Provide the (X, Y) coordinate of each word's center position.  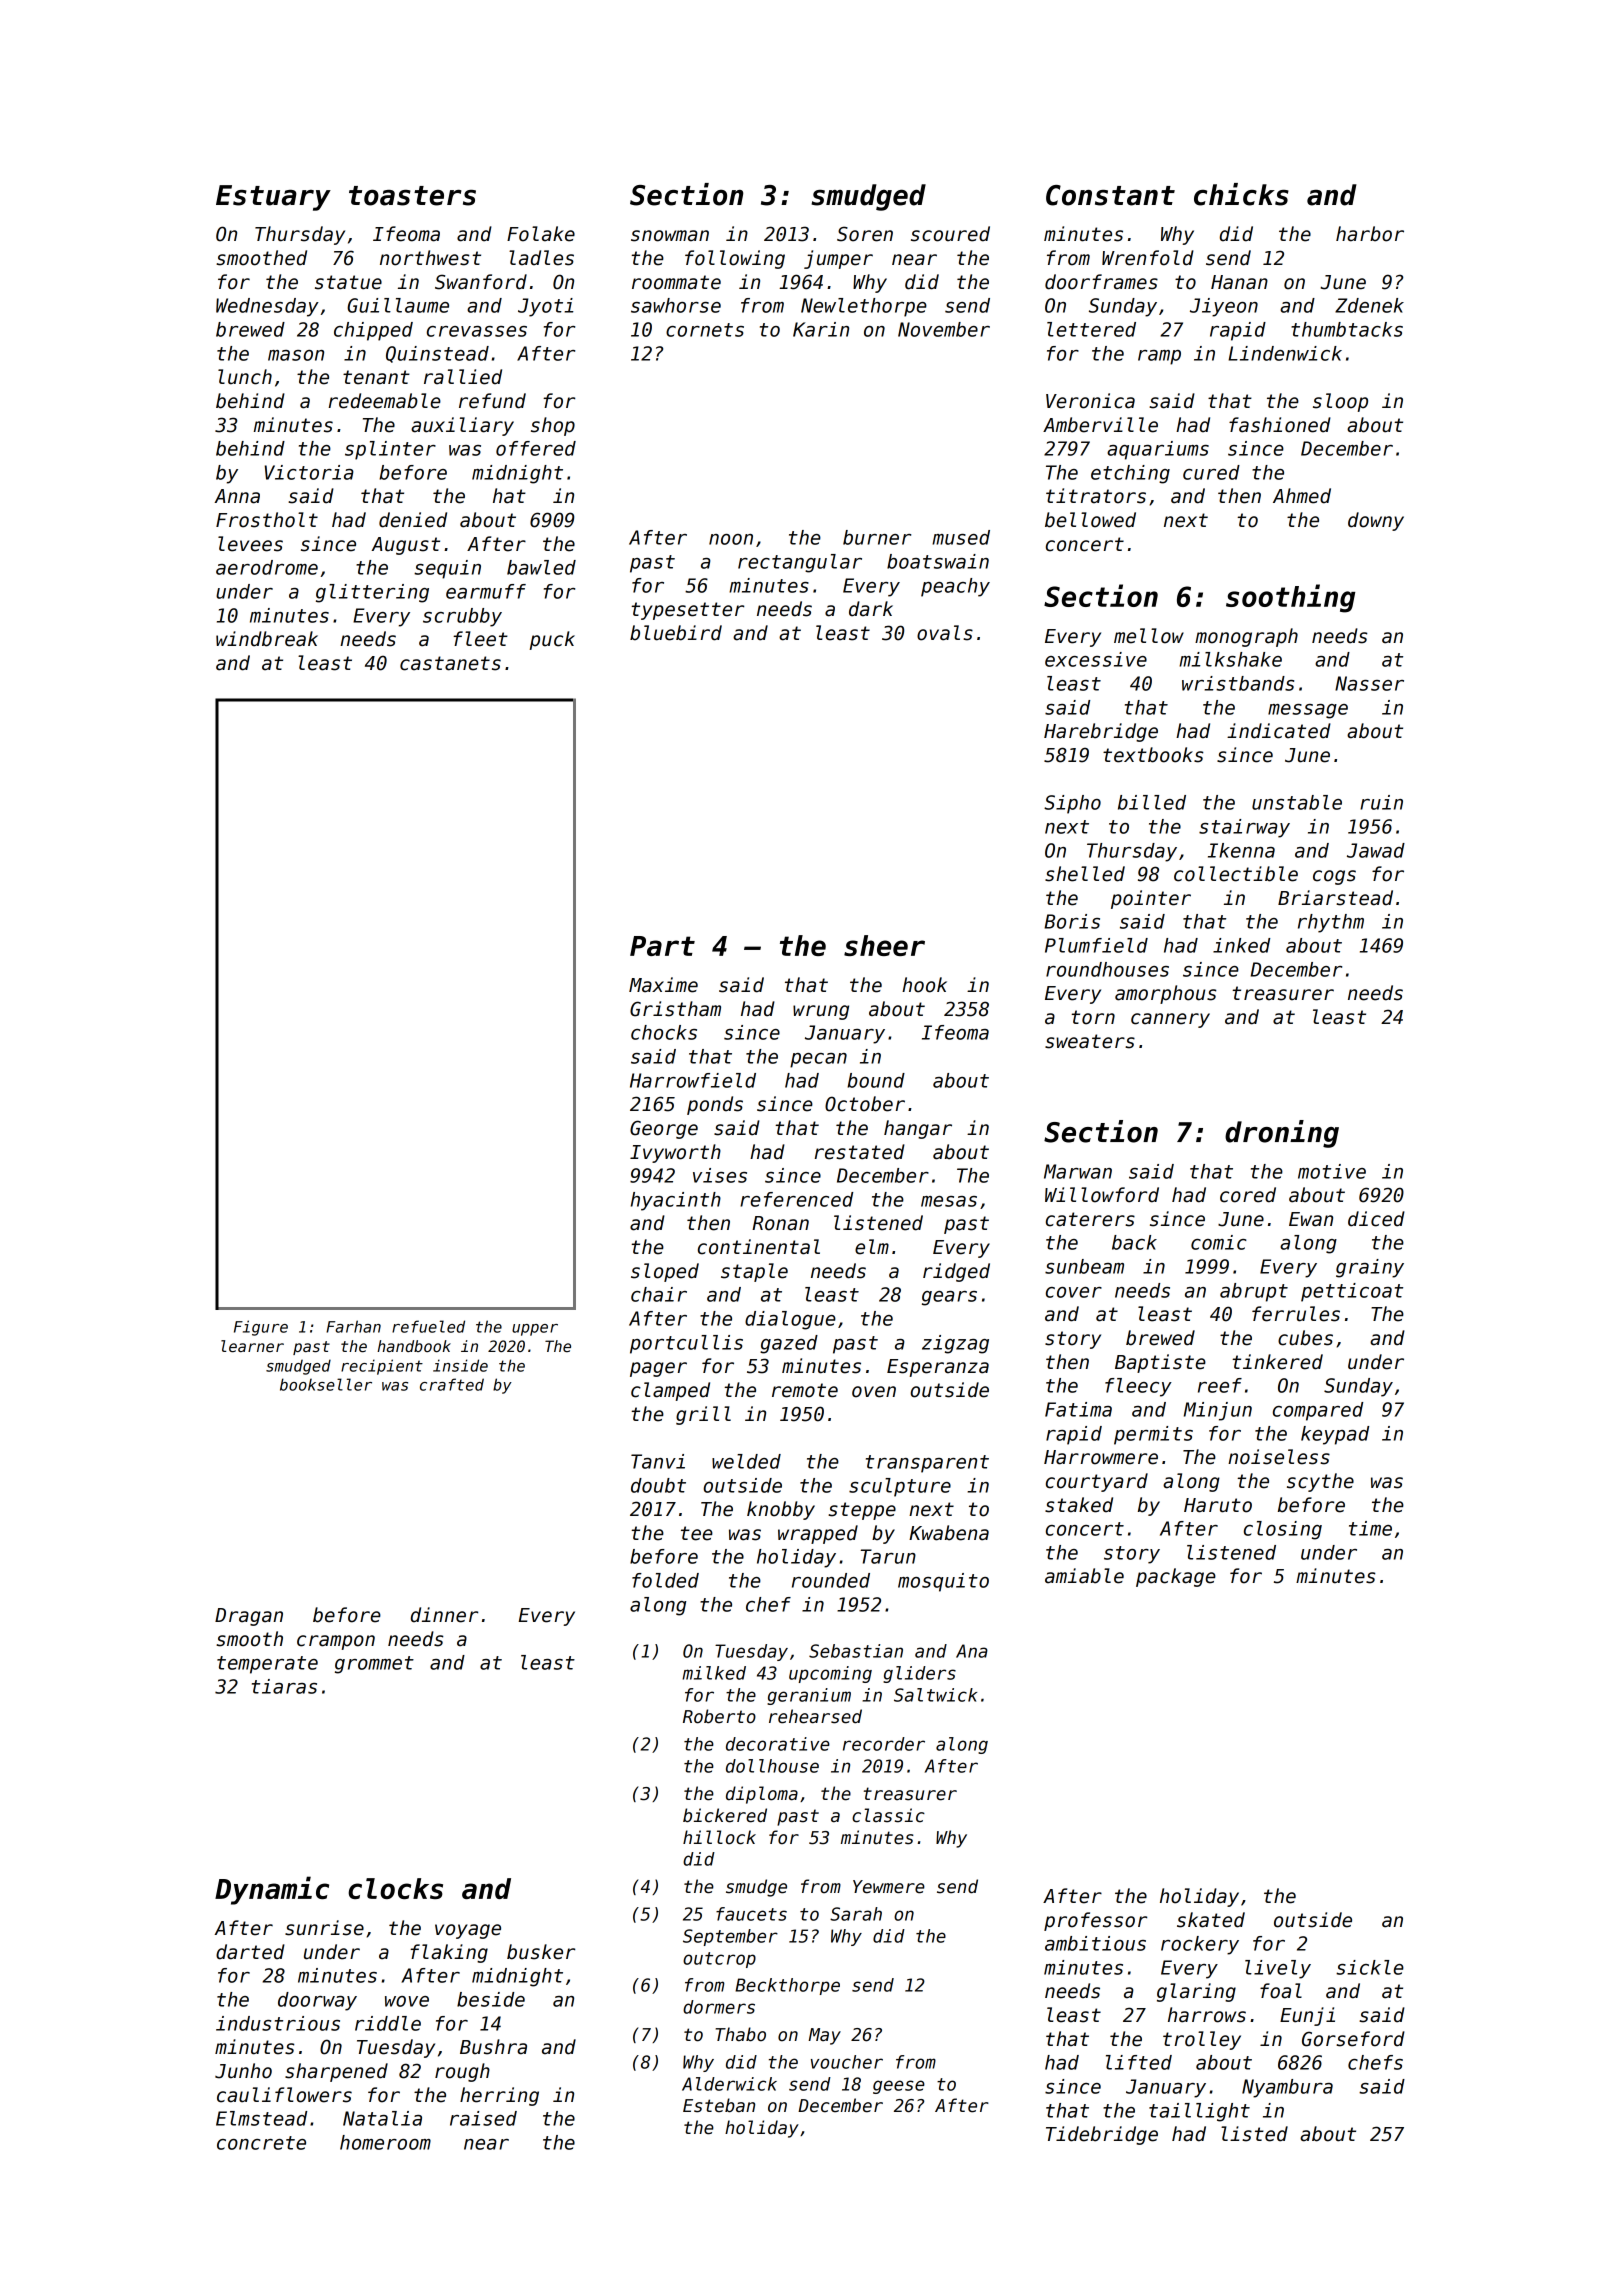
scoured (950, 234)
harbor (1370, 234)
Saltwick (935, 1695)
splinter (390, 450)
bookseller (326, 1384)
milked (714, 1673)
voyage (468, 1931)
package (1176, 1577)
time (1370, 1528)
